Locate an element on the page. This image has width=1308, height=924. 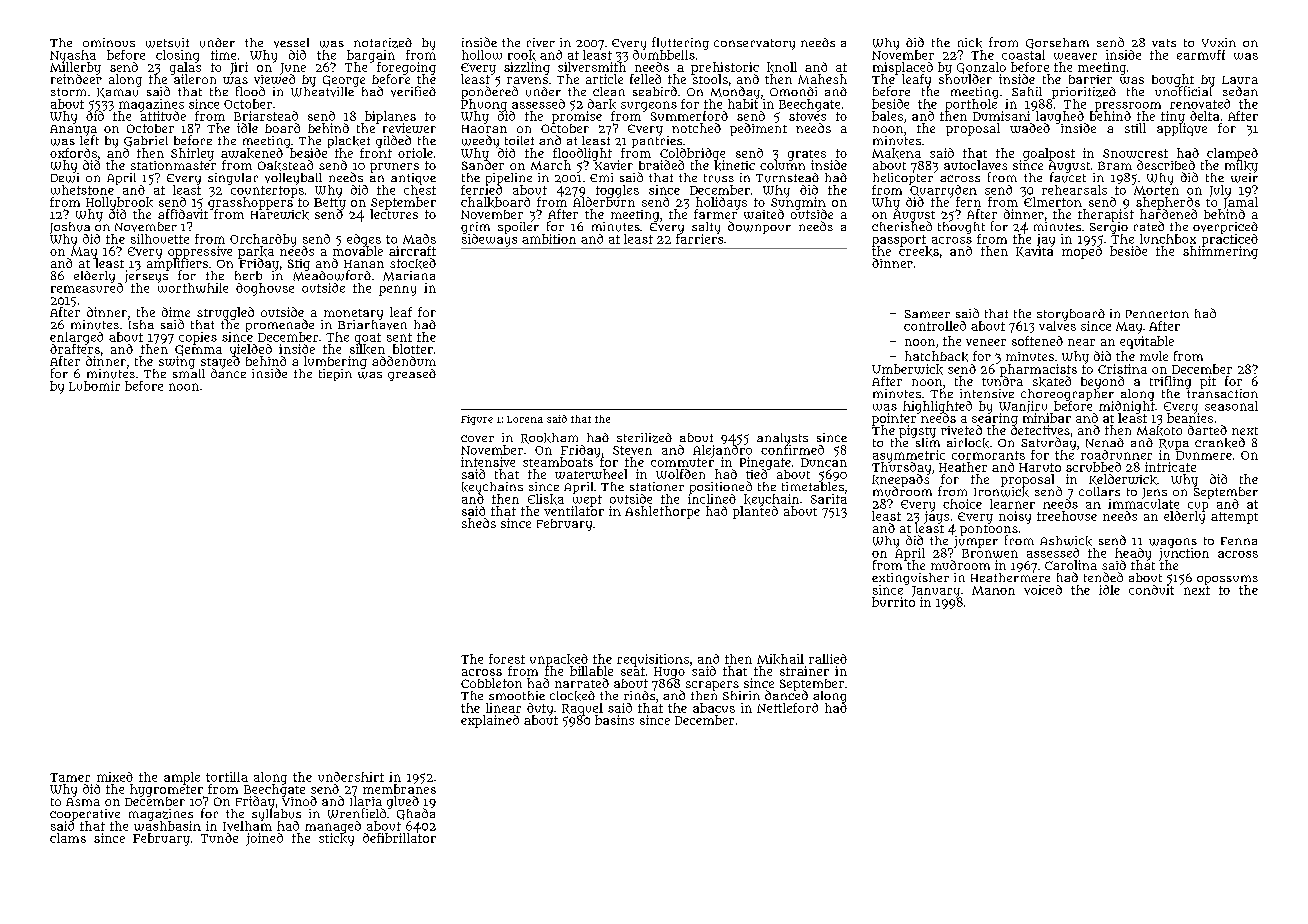
remeasured is located at coordinates (87, 288).
